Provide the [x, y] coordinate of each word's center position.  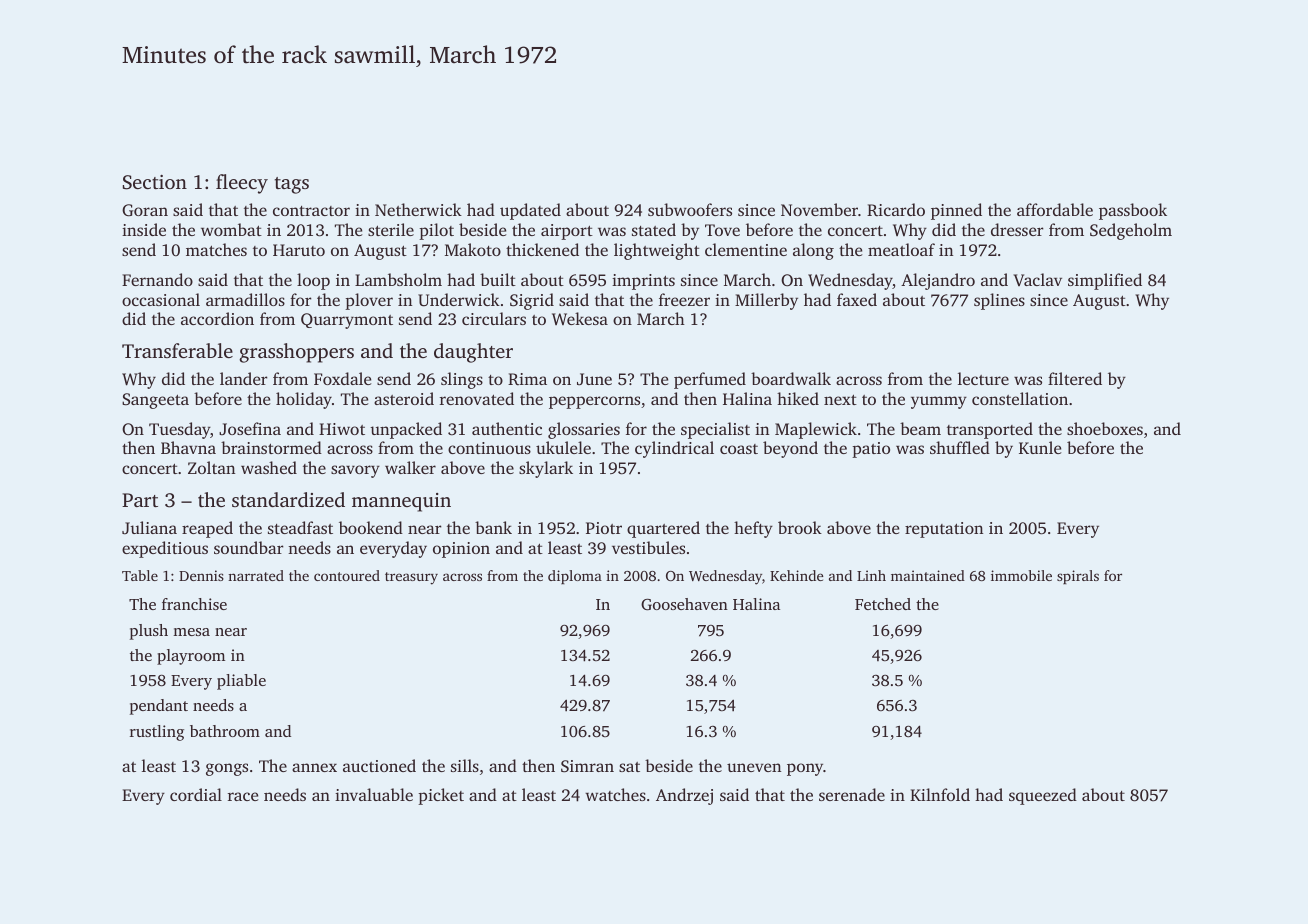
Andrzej [684, 796]
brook [800, 527]
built [498, 279]
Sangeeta [155, 401]
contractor [311, 211]
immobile [1021, 575]
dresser [1017, 229]
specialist [715, 430]
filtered [1075, 378]
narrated [256, 575]
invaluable [374, 794]
